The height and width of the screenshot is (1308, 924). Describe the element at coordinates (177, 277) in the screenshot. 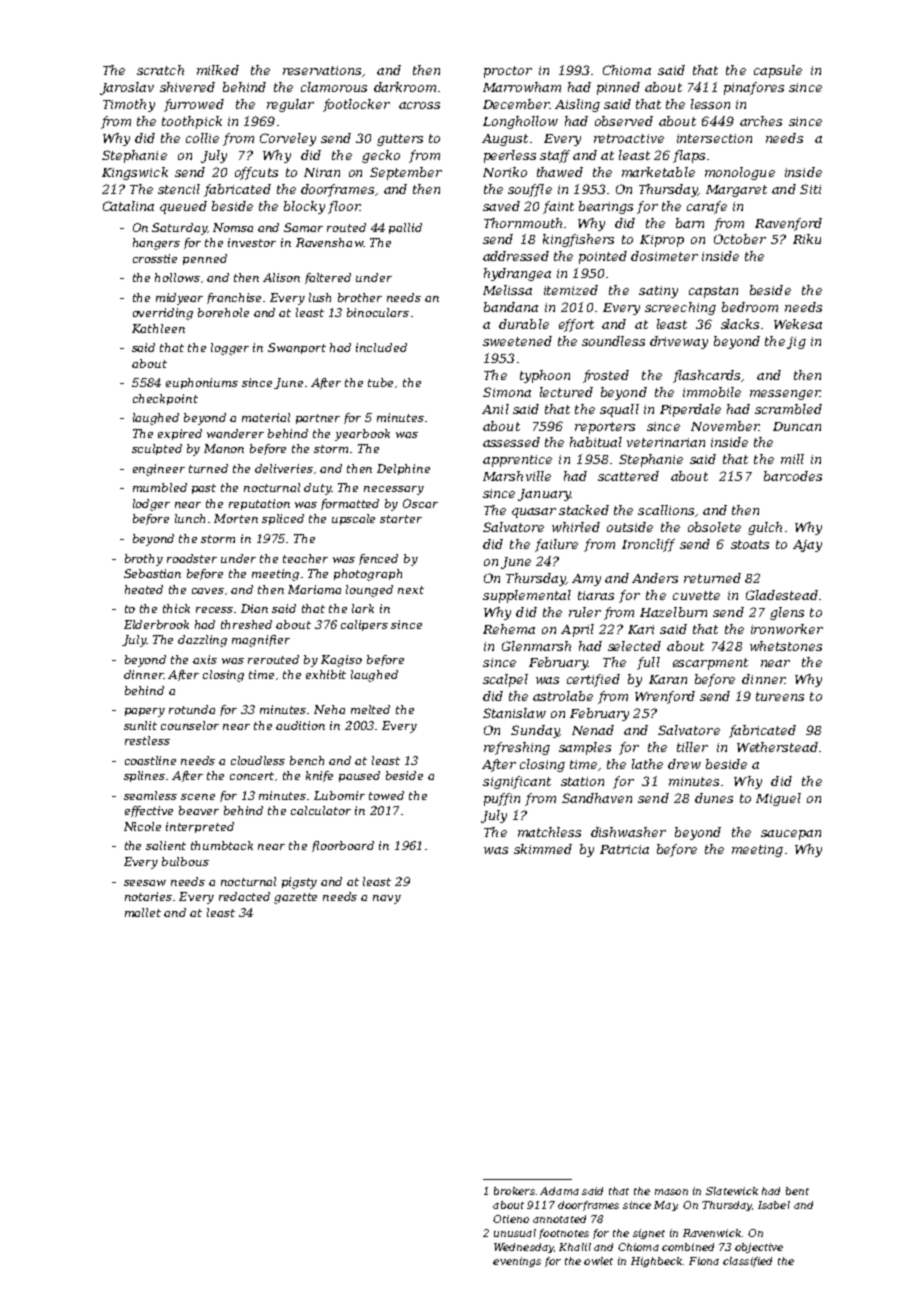

I see `hollows` at that location.
